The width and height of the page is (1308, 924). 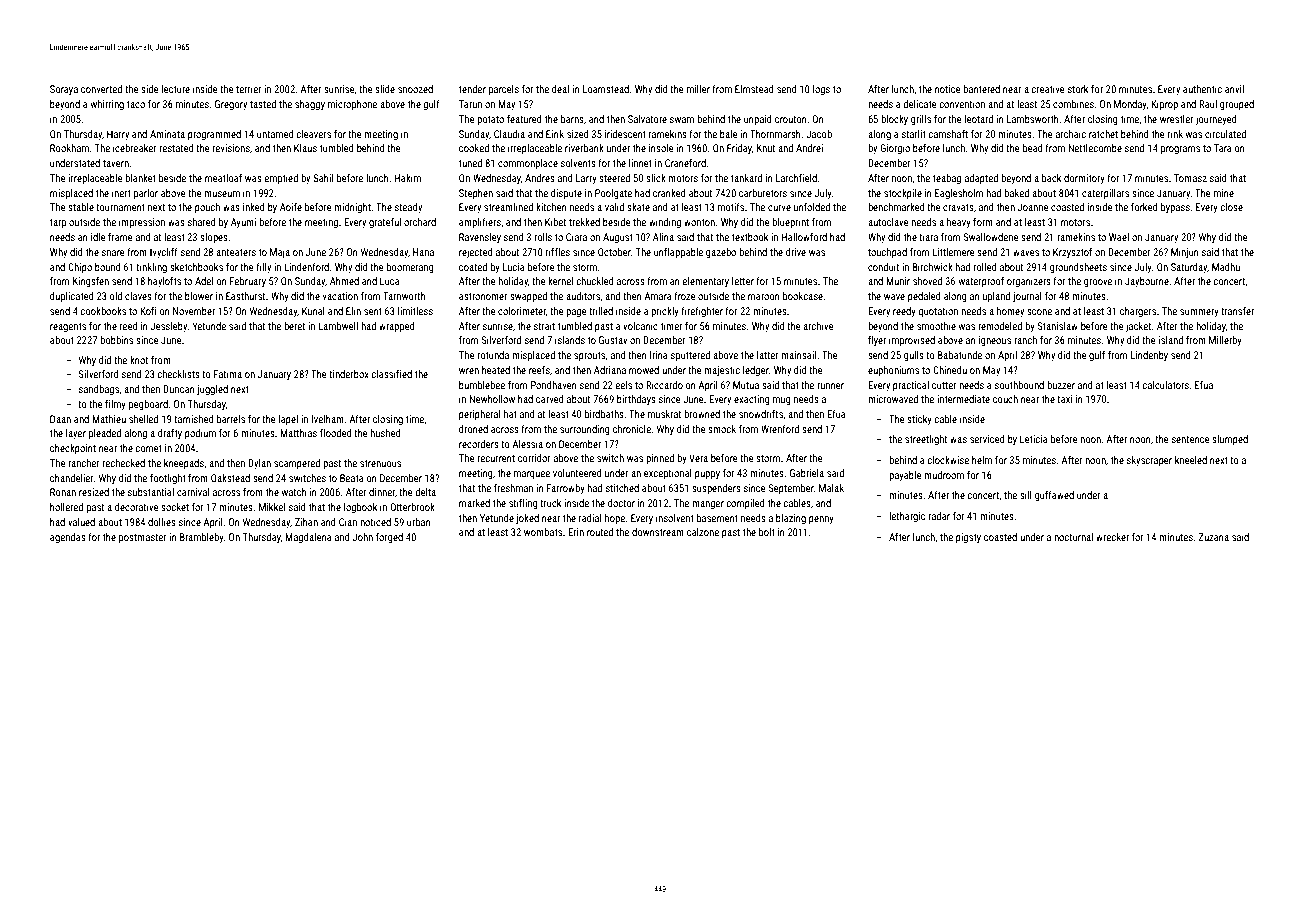 What do you see at coordinates (116, 340) in the page?
I see `bobbins` at bounding box center [116, 340].
